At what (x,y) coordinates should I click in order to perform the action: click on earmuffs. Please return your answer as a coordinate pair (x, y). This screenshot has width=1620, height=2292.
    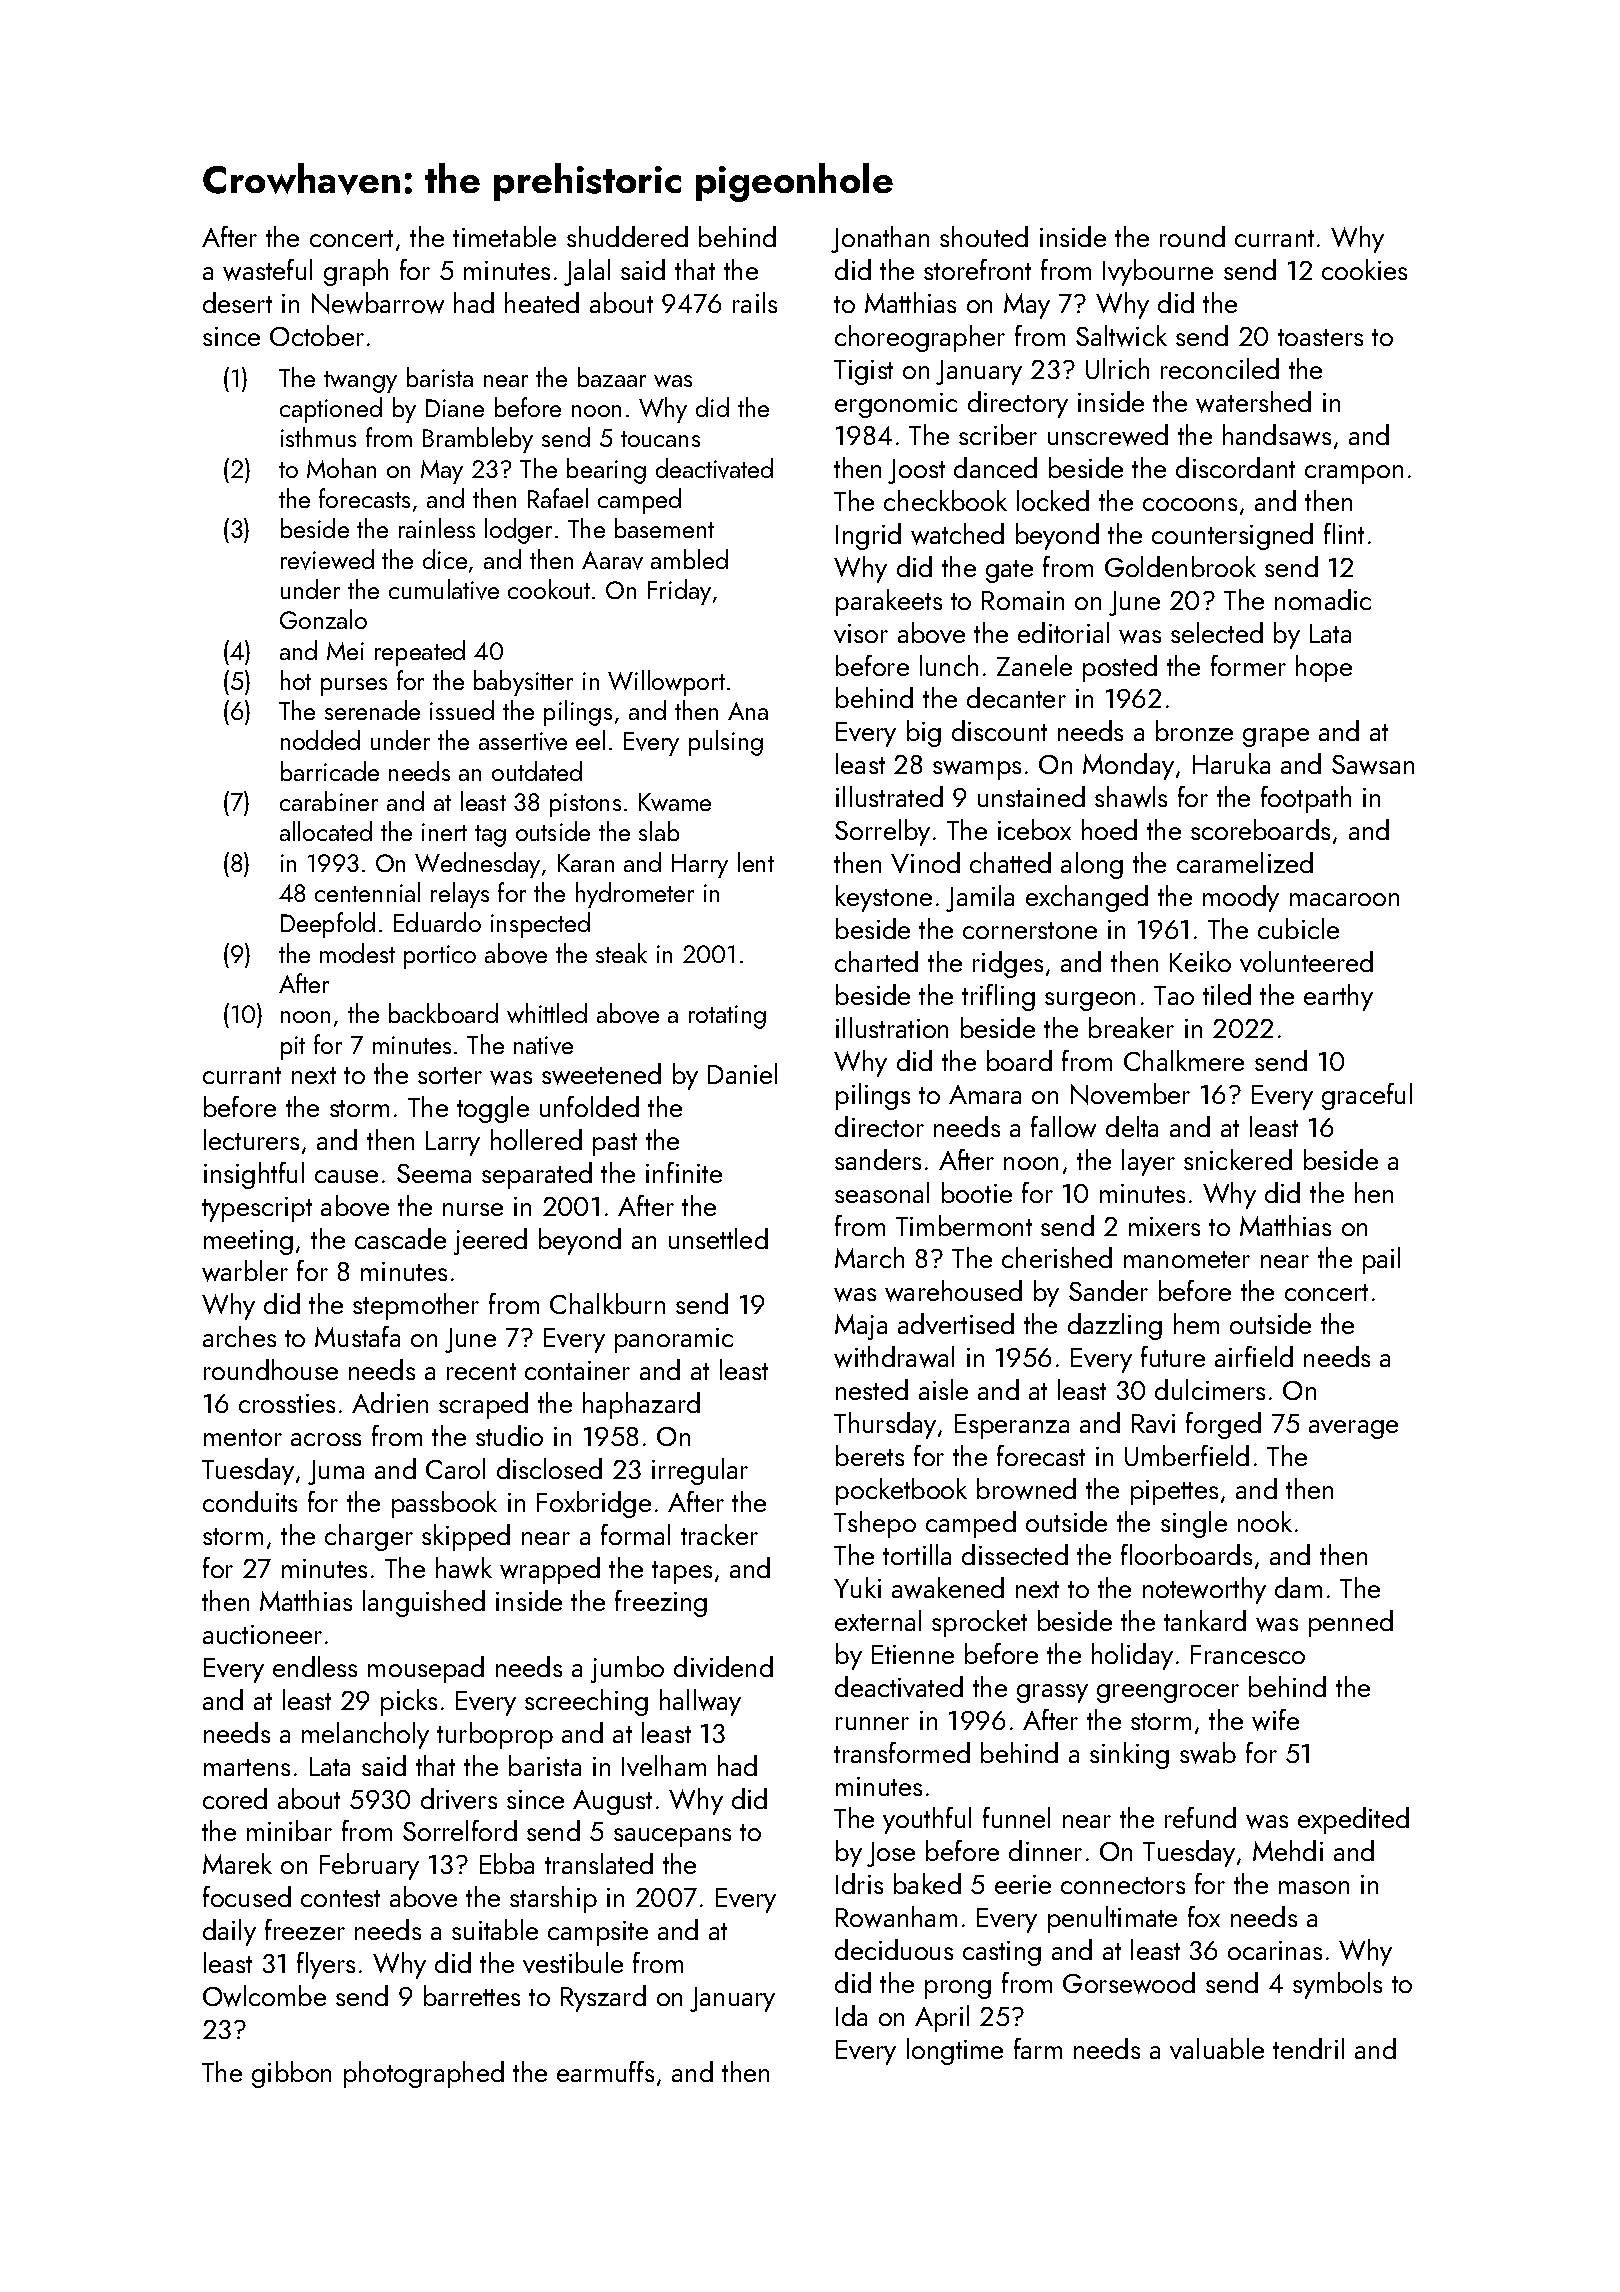
    Looking at the image, I should click on (605, 2071).
